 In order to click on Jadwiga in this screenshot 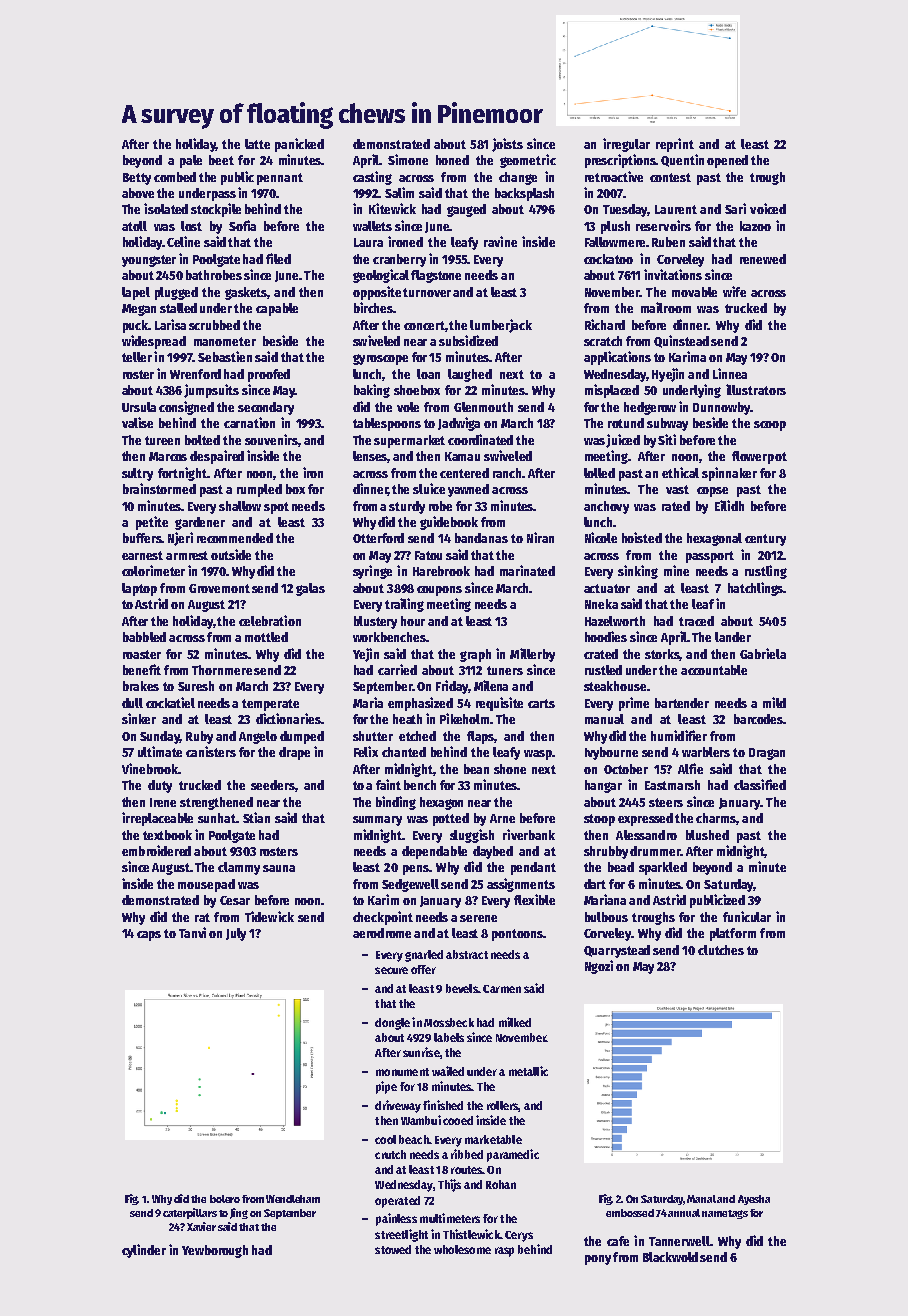, I will do `click(459, 424)`.
